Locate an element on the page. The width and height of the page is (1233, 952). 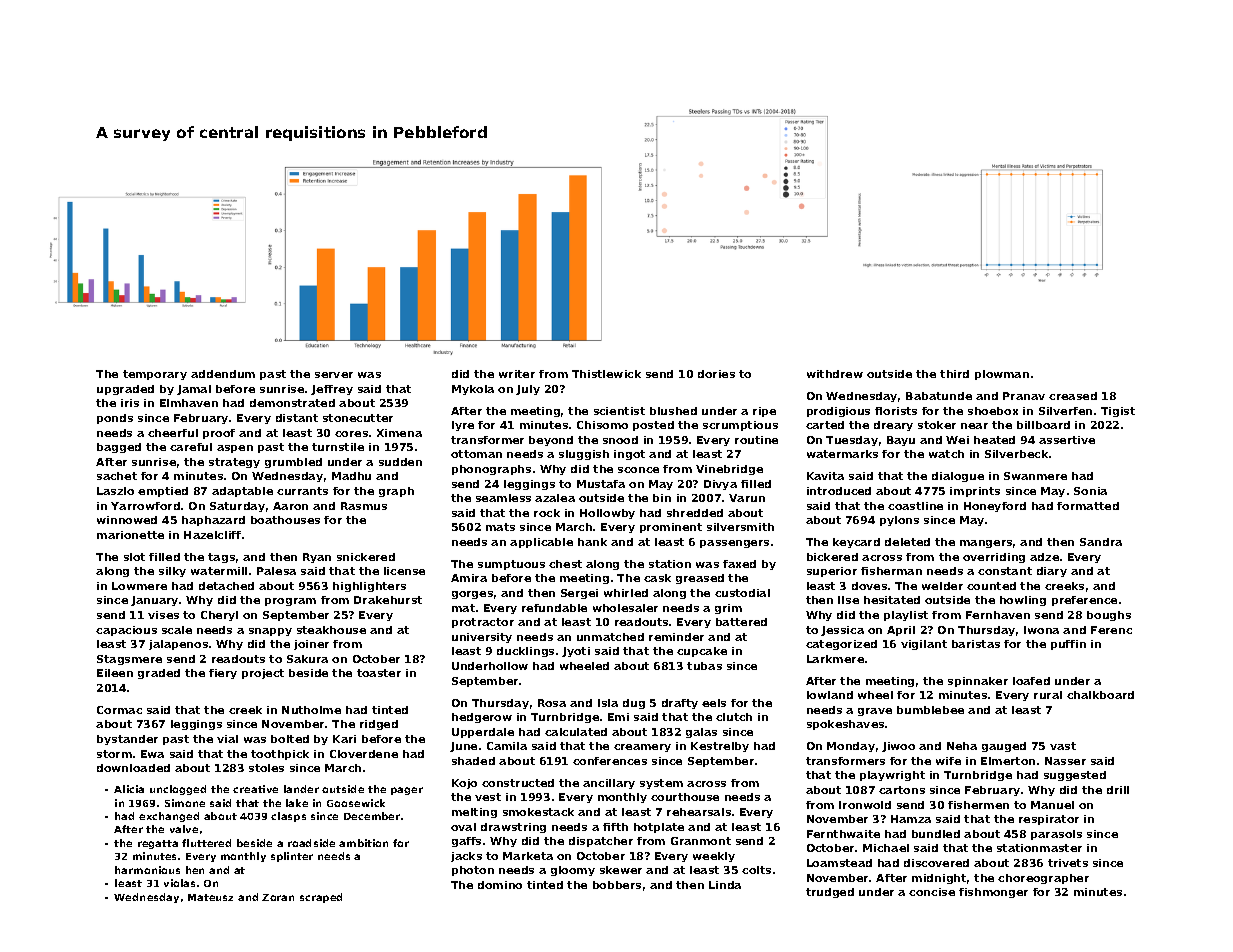
chalkboard is located at coordinates (1100, 695).
